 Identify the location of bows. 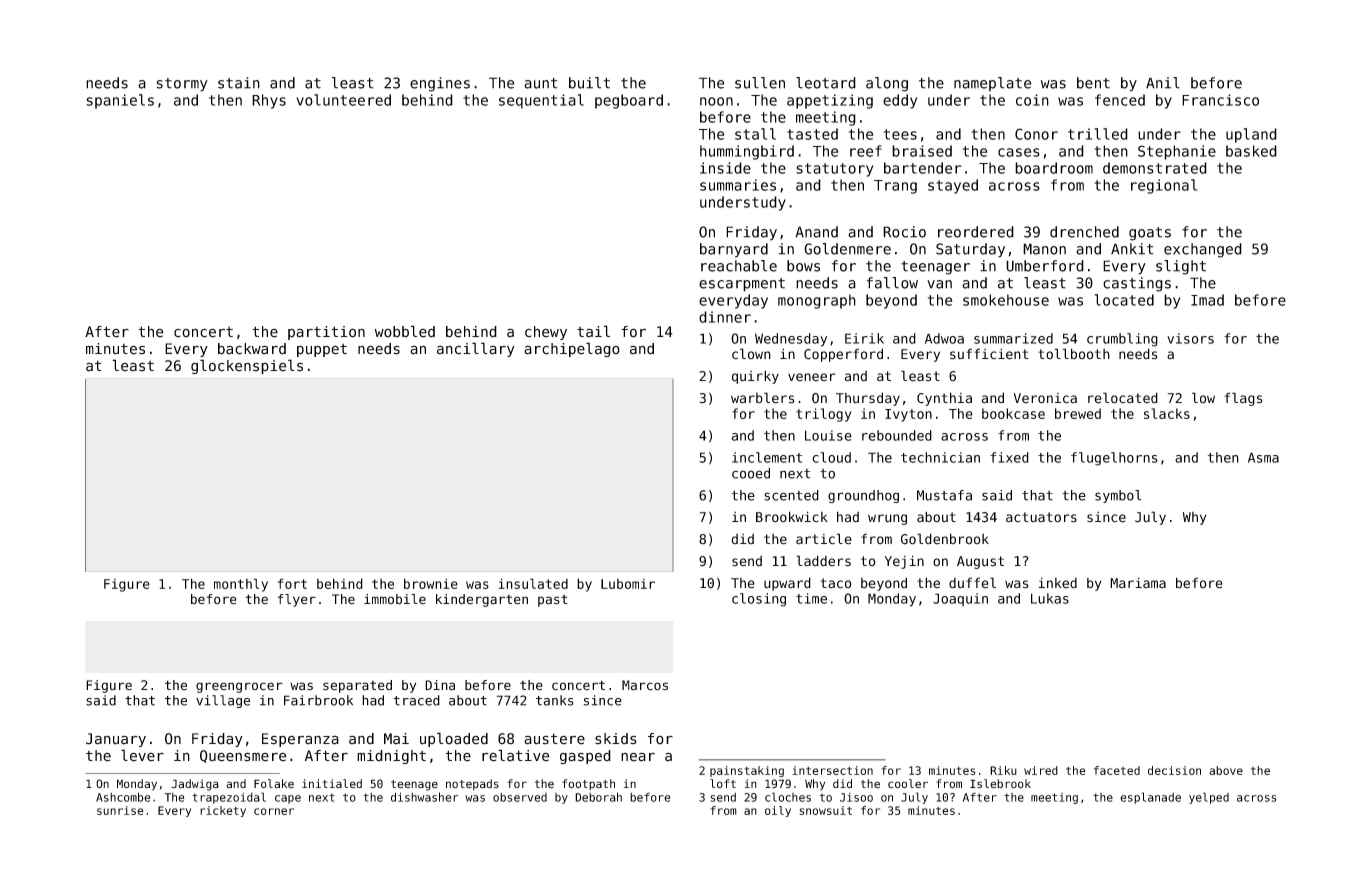
(803, 266).
